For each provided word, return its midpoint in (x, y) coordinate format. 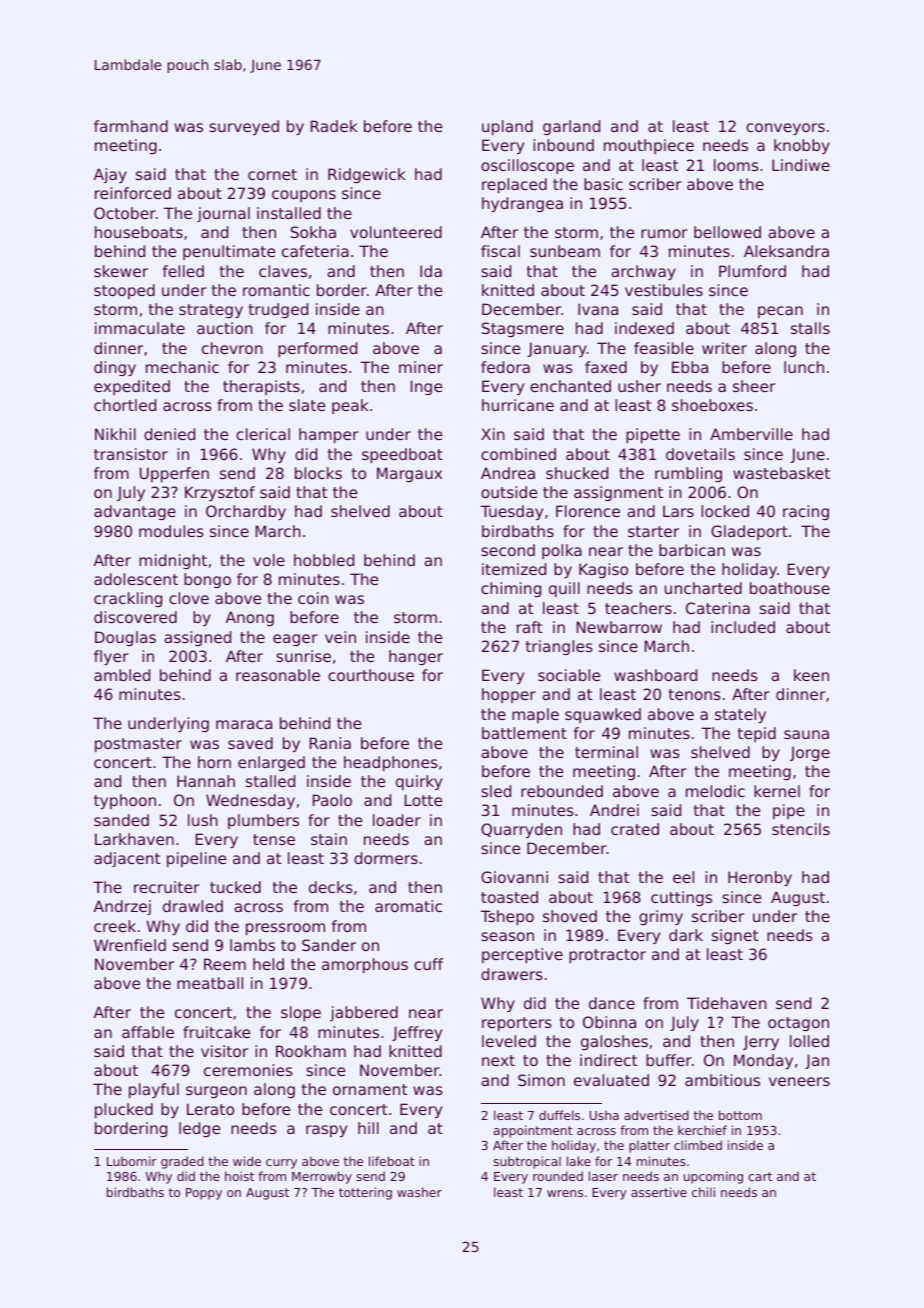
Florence (588, 511)
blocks (318, 473)
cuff (428, 964)
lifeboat (392, 1161)
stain (329, 839)
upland (507, 127)
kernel (777, 791)
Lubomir (132, 1161)
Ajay (110, 175)
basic (603, 184)
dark (686, 935)
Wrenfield (130, 945)
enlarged (271, 763)
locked (725, 511)
